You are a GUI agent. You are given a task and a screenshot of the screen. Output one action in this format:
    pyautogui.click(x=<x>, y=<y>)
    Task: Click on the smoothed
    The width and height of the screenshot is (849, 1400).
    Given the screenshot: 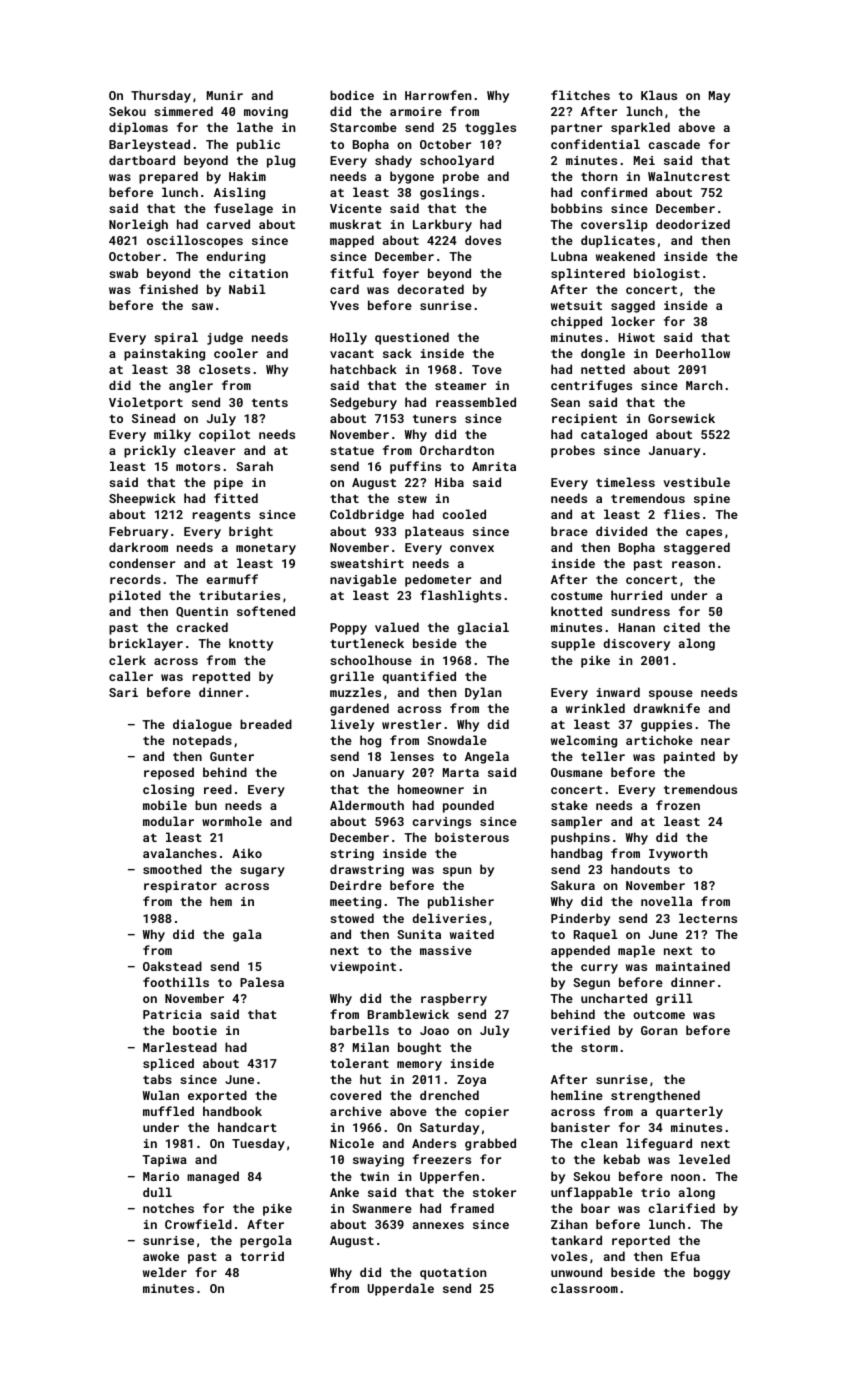 What is the action you would take?
    pyautogui.click(x=172, y=869)
